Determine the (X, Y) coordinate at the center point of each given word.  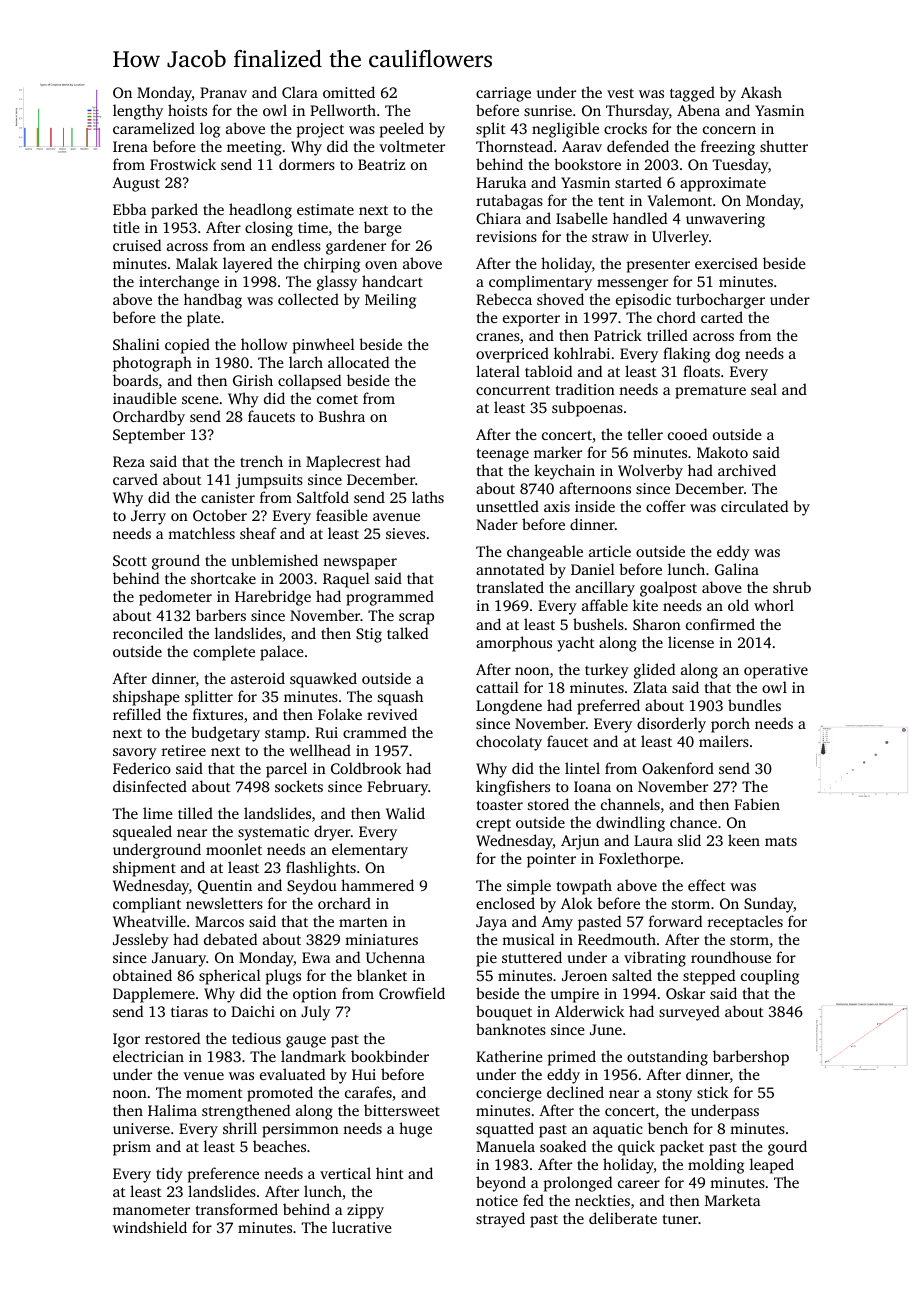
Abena (698, 110)
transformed (237, 1209)
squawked (323, 680)
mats (781, 841)
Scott (130, 560)
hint (390, 1173)
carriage (503, 94)
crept (493, 825)
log (210, 130)
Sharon (657, 624)
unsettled (507, 506)
